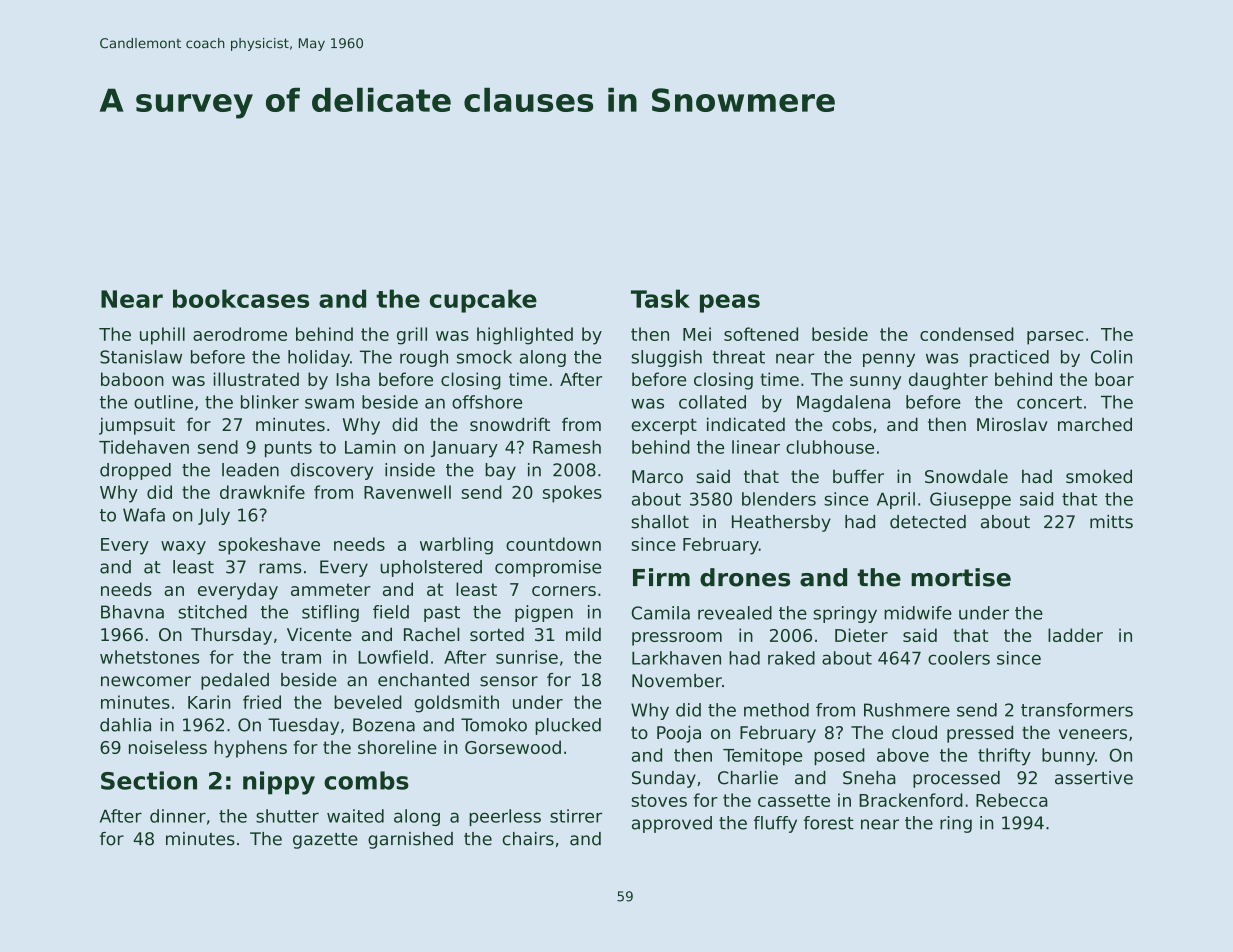 The height and width of the screenshot is (952, 1233). What do you see at coordinates (146, 681) in the screenshot?
I see `newcomer` at bounding box center [146, 681].
